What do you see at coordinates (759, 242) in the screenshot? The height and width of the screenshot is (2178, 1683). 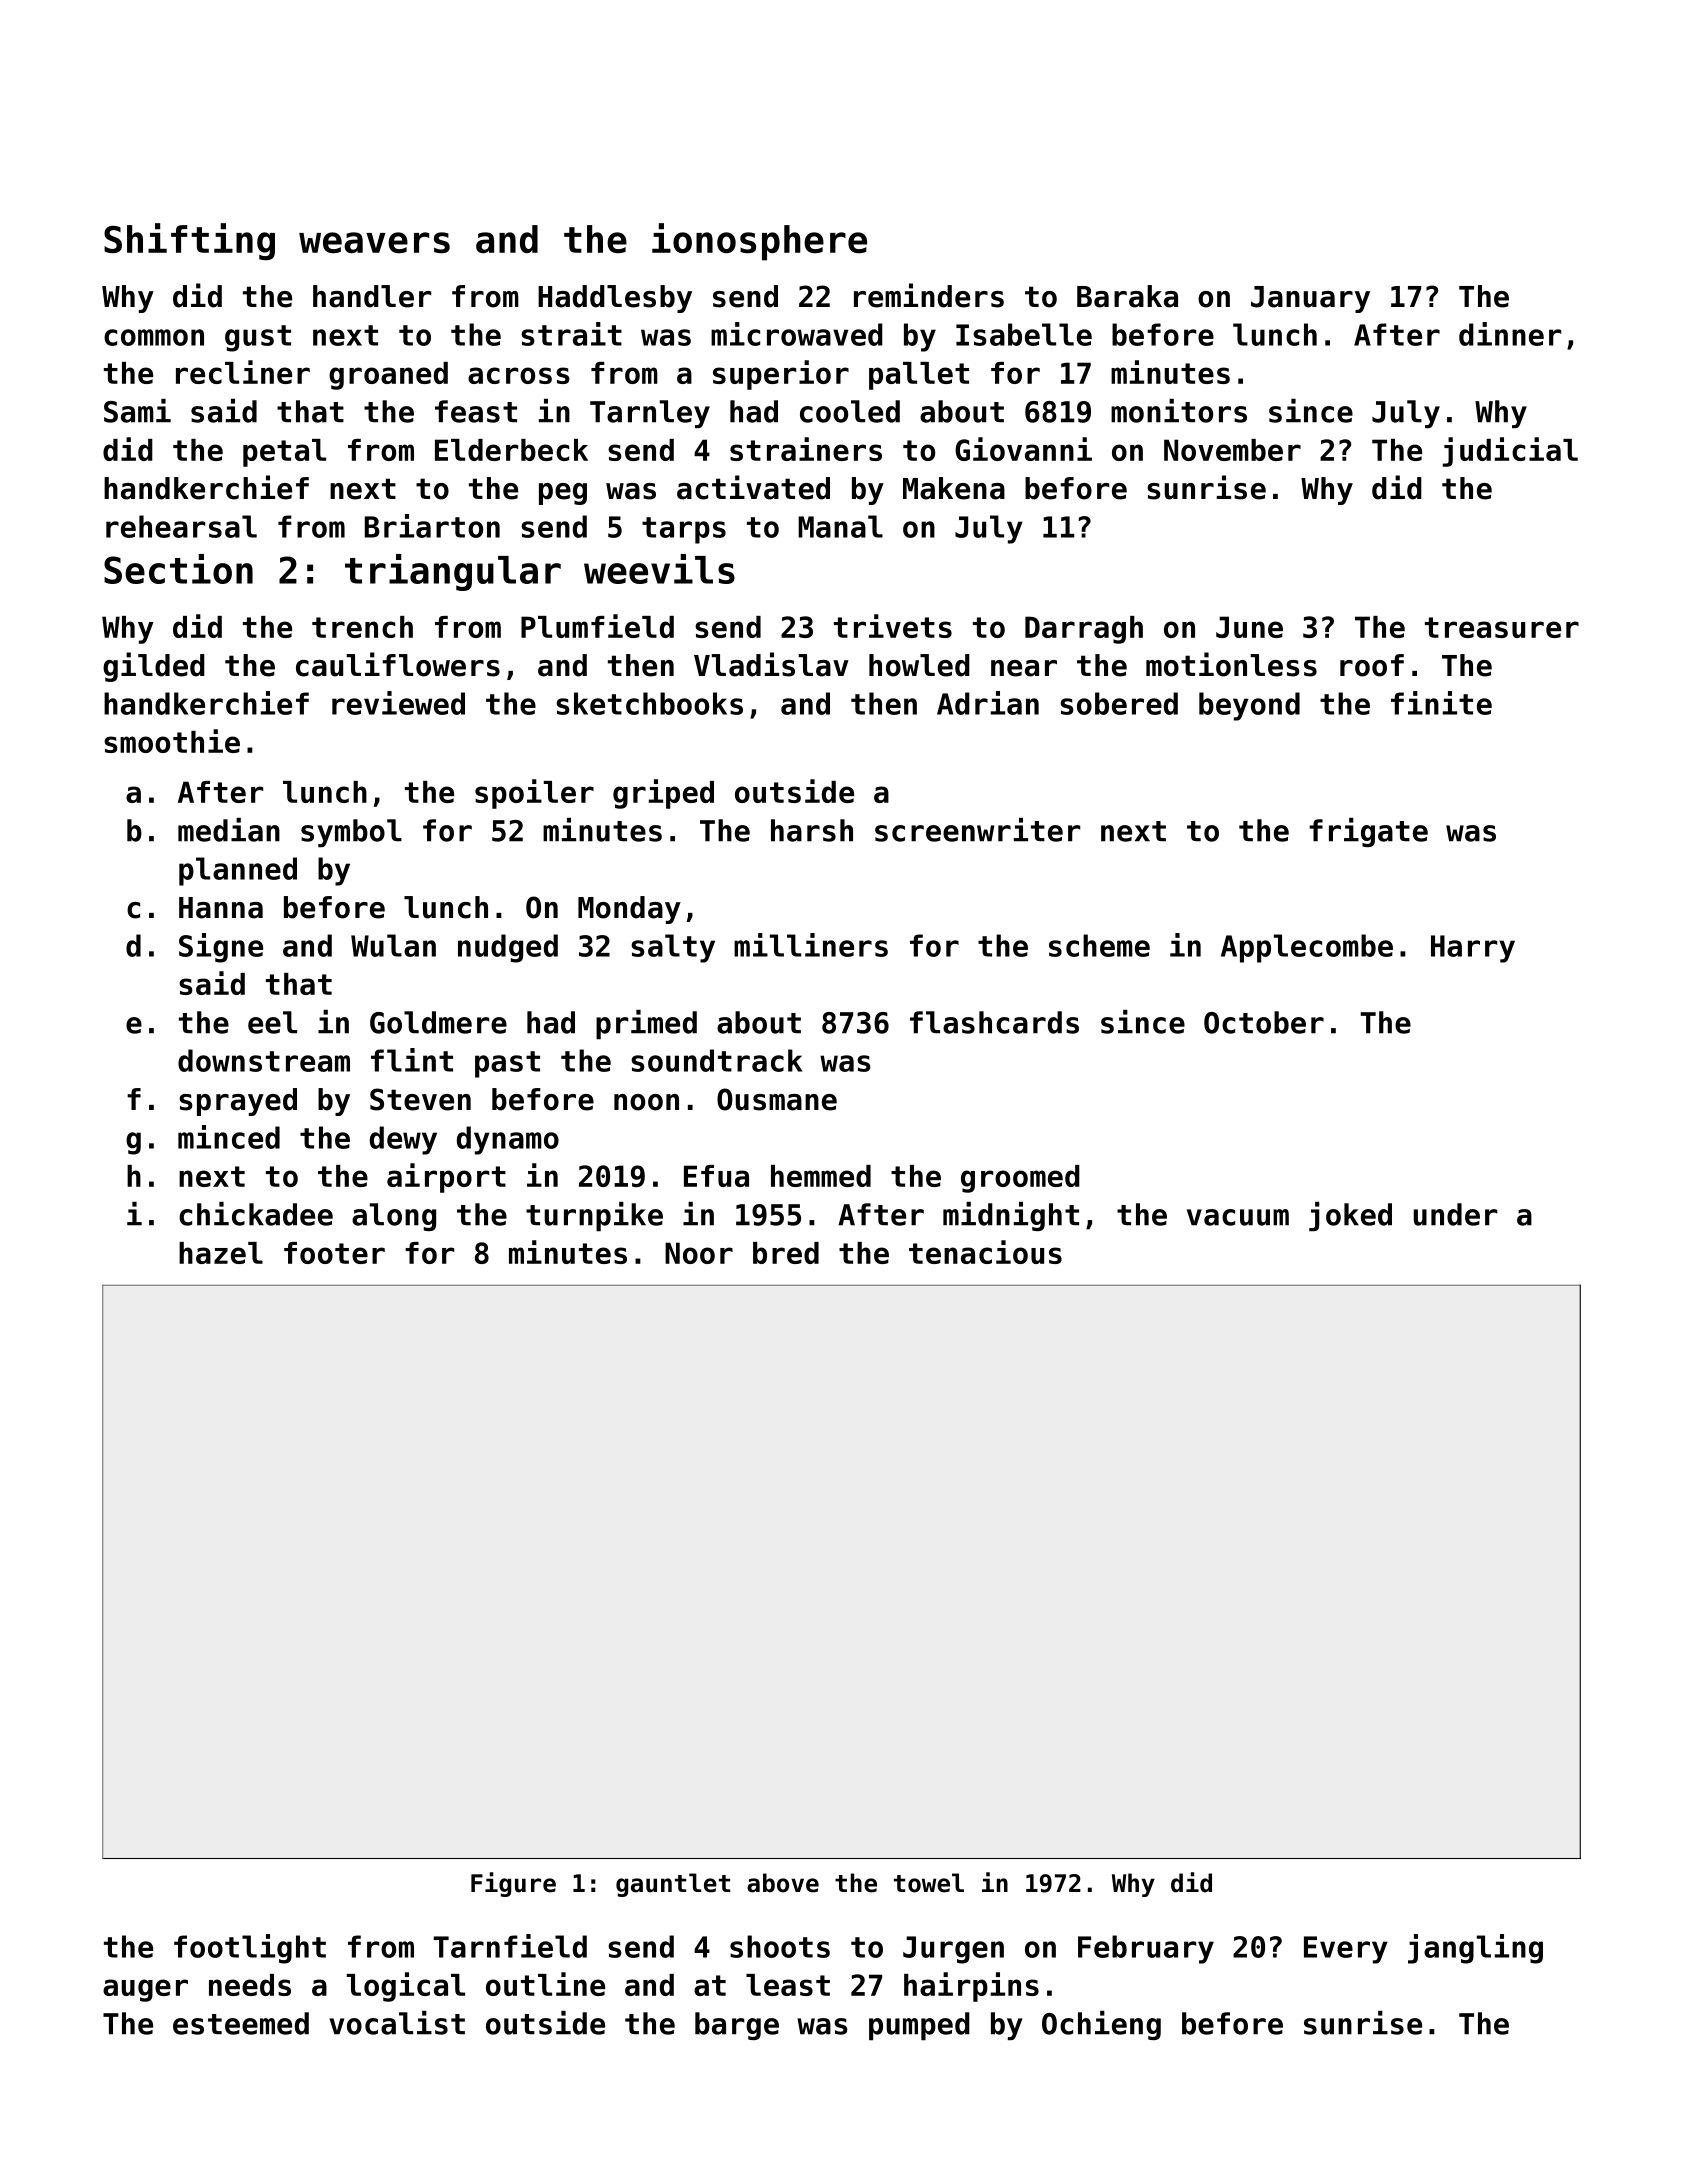 I see `ionosphere` at bounding box center [759, 242].
